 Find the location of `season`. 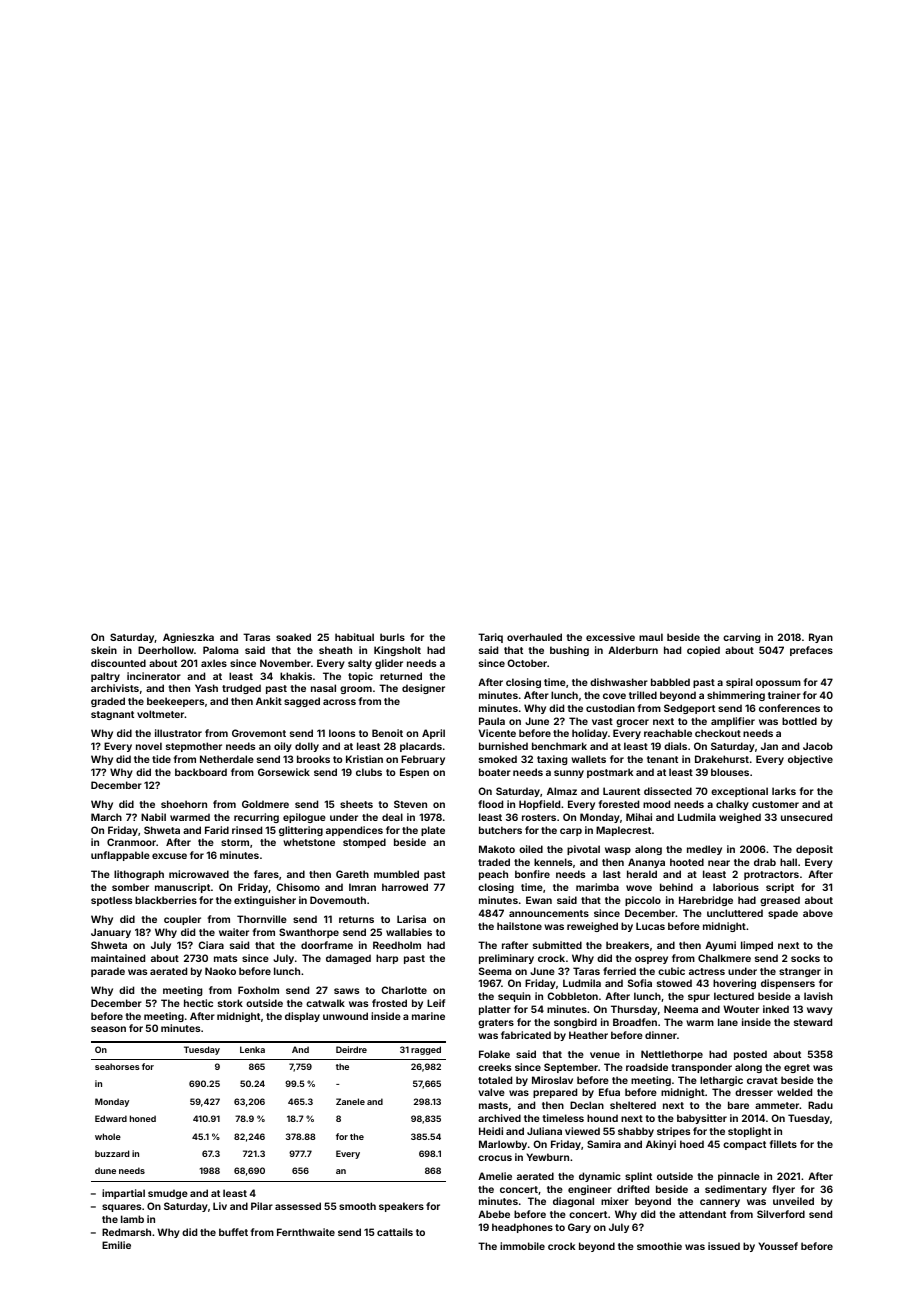

season is located at coordinates (108, 1029).
